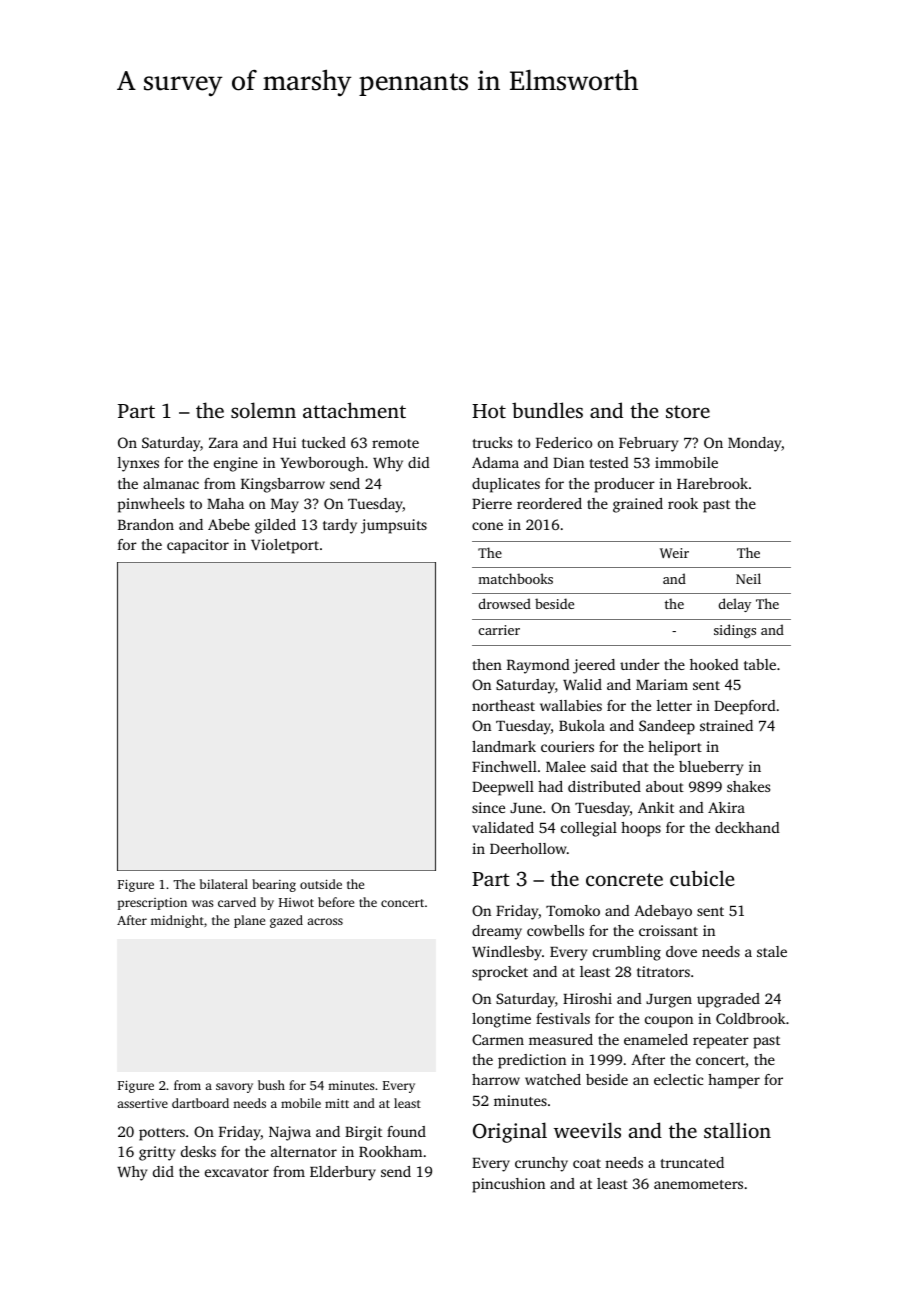  I want to click on Kingsbarrow, so click(283, 485).
